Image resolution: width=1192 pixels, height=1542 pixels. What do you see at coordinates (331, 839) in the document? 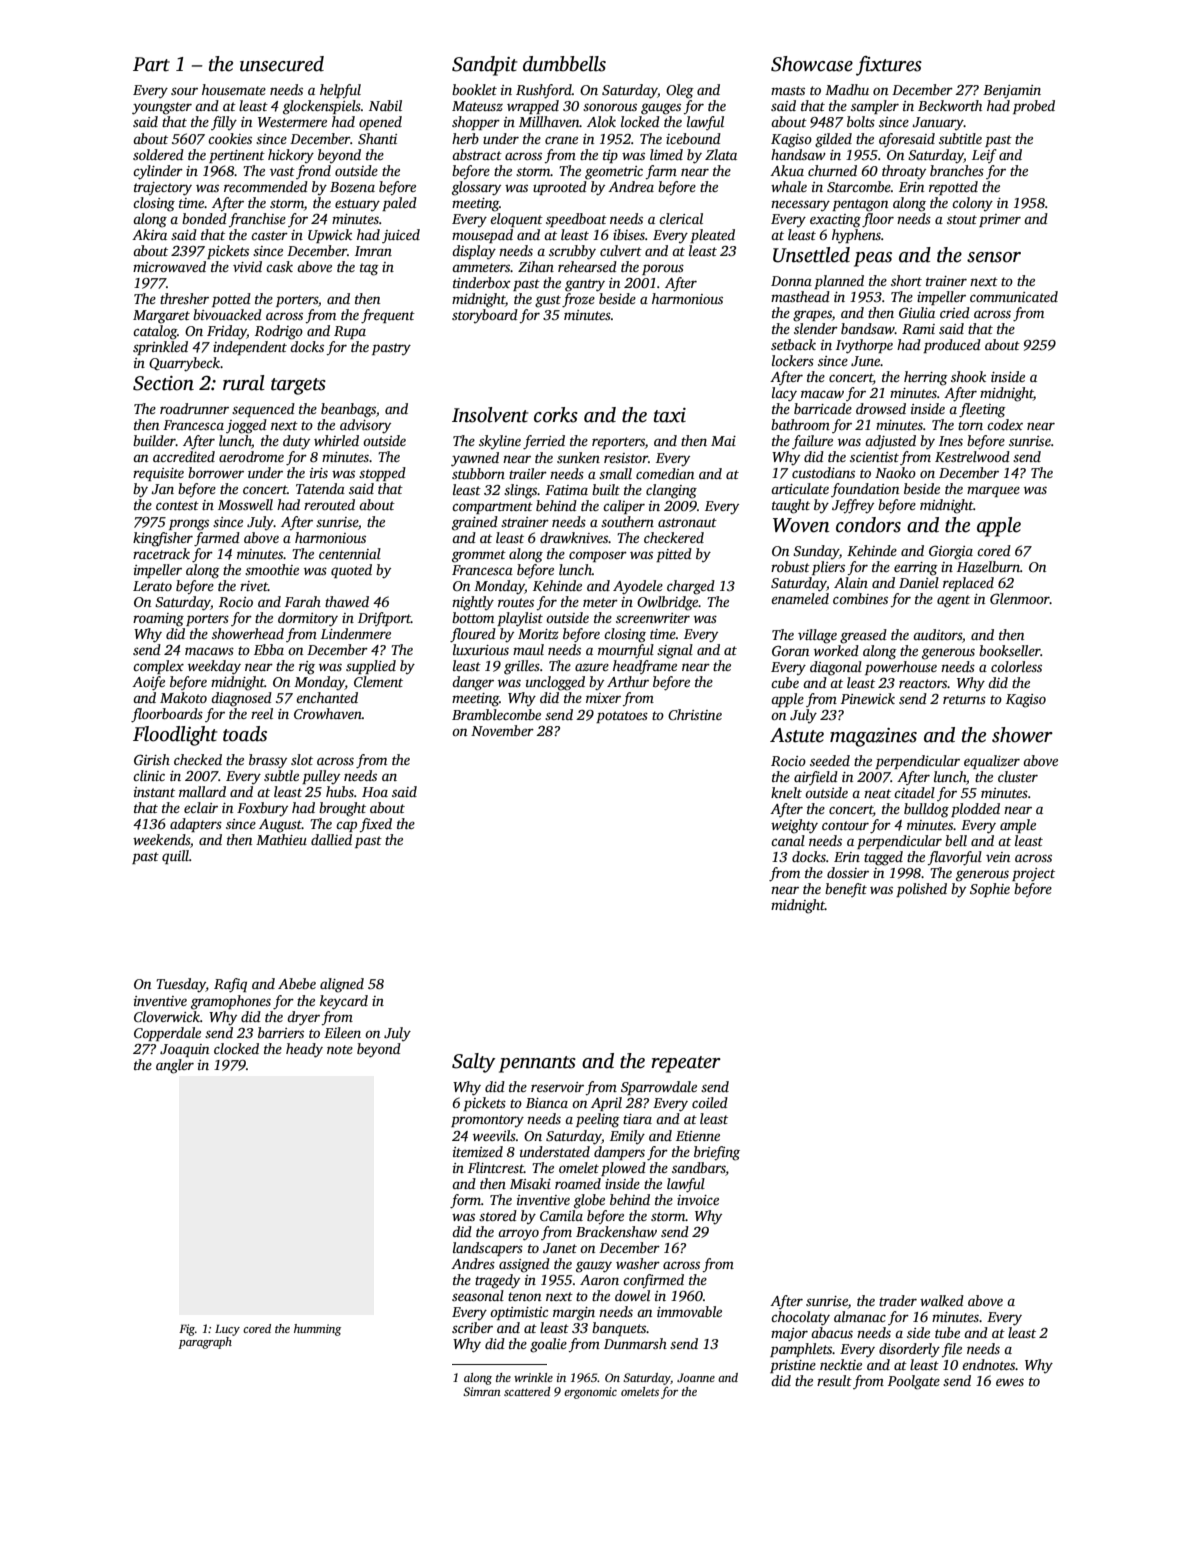
I see `dallied` at bounding box center [331, 839].
